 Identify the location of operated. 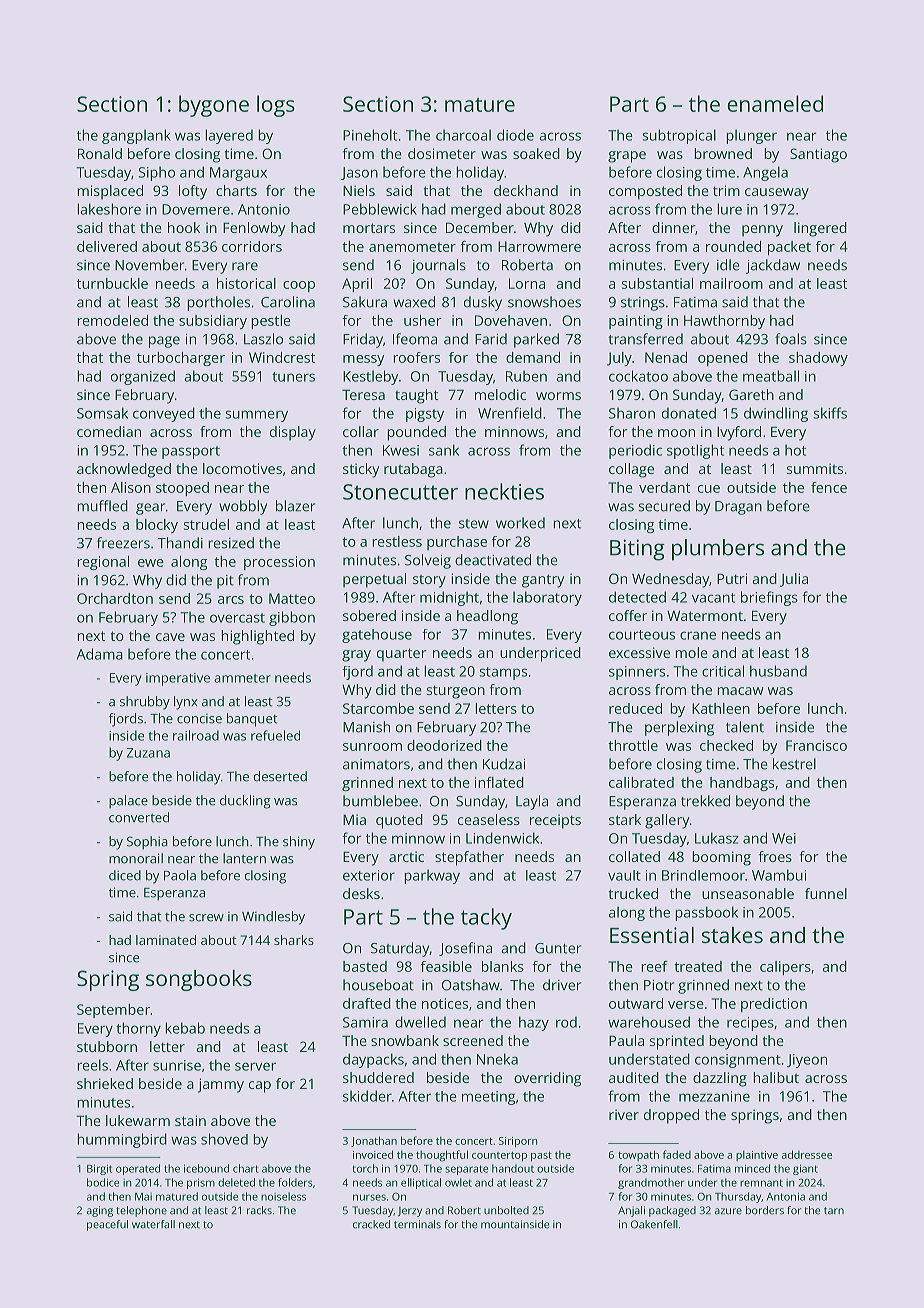
(138, 1169).
